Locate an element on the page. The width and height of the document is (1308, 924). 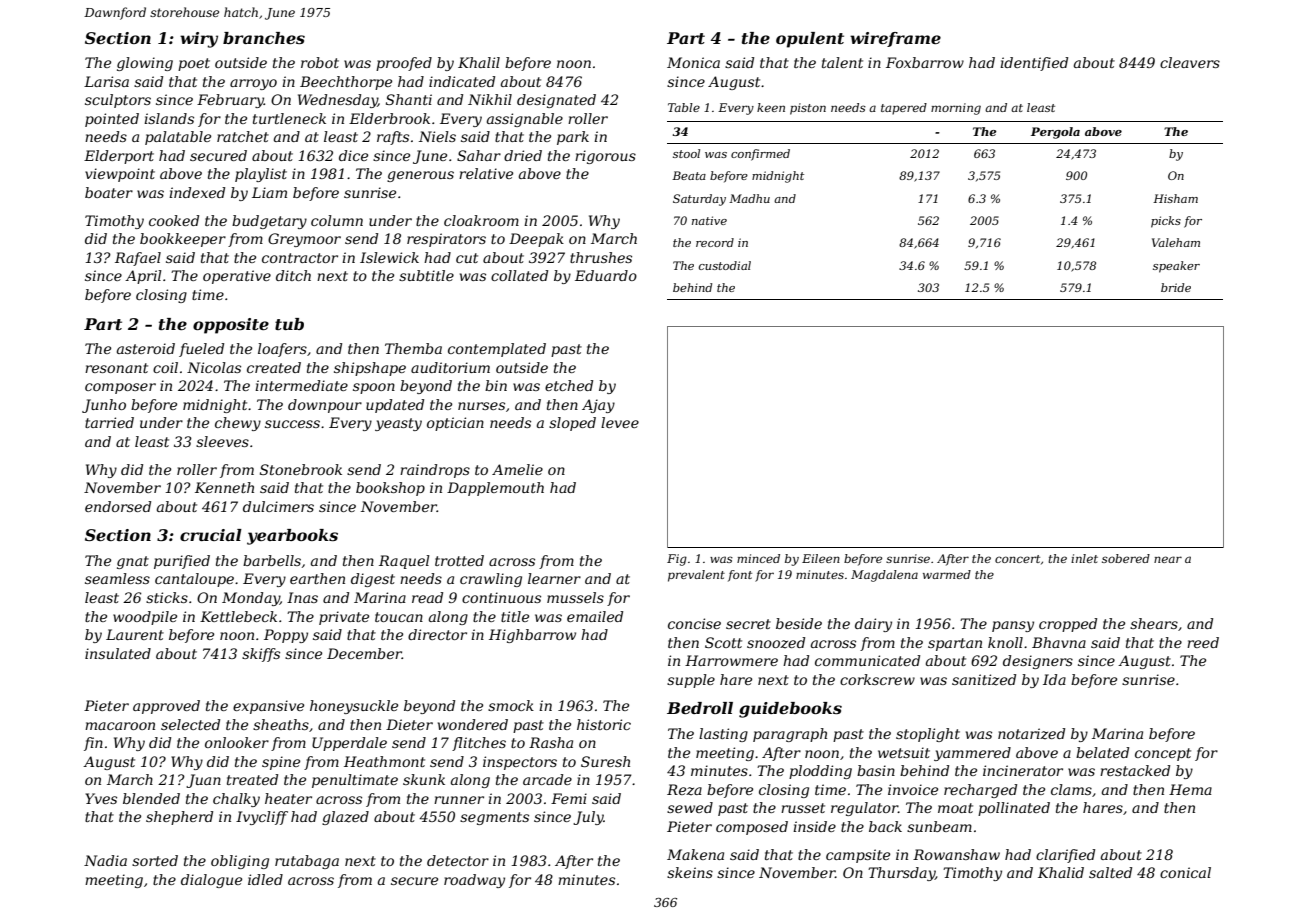
Khalil is located at coordinates (479, 62).
